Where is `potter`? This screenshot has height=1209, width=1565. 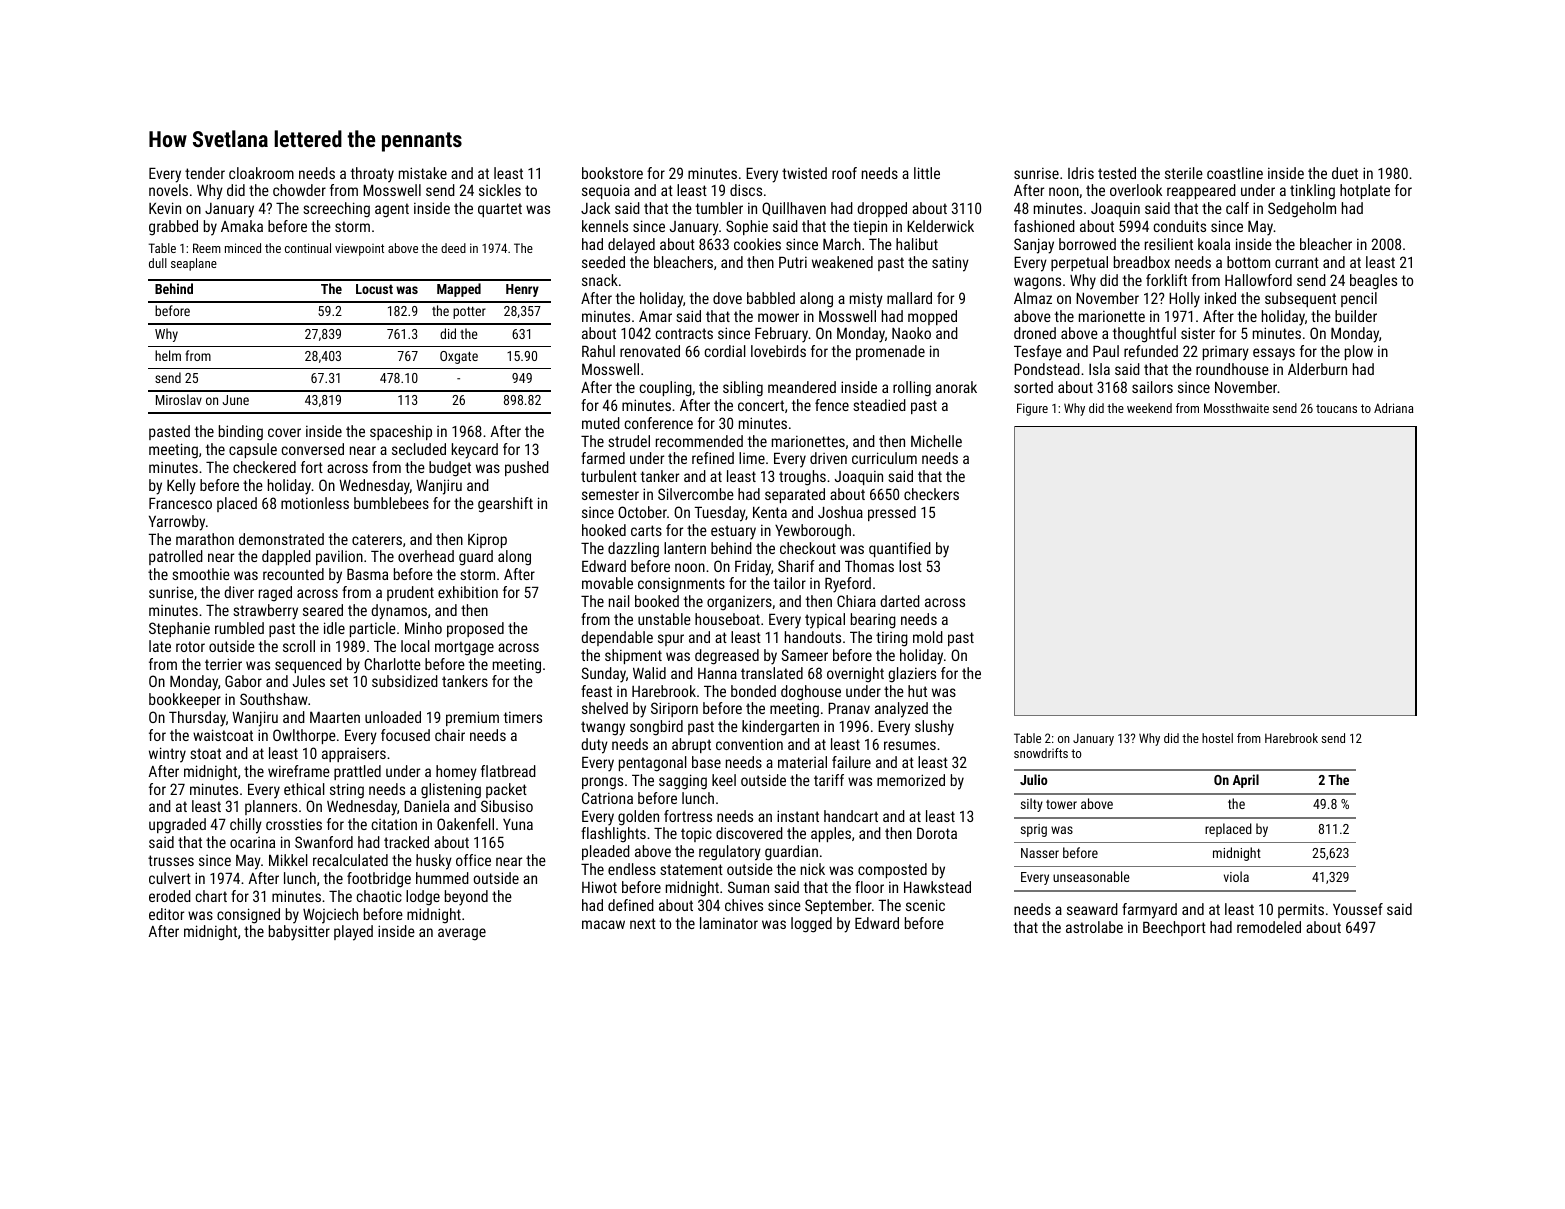 potter is located at coordinates (469, 313).
